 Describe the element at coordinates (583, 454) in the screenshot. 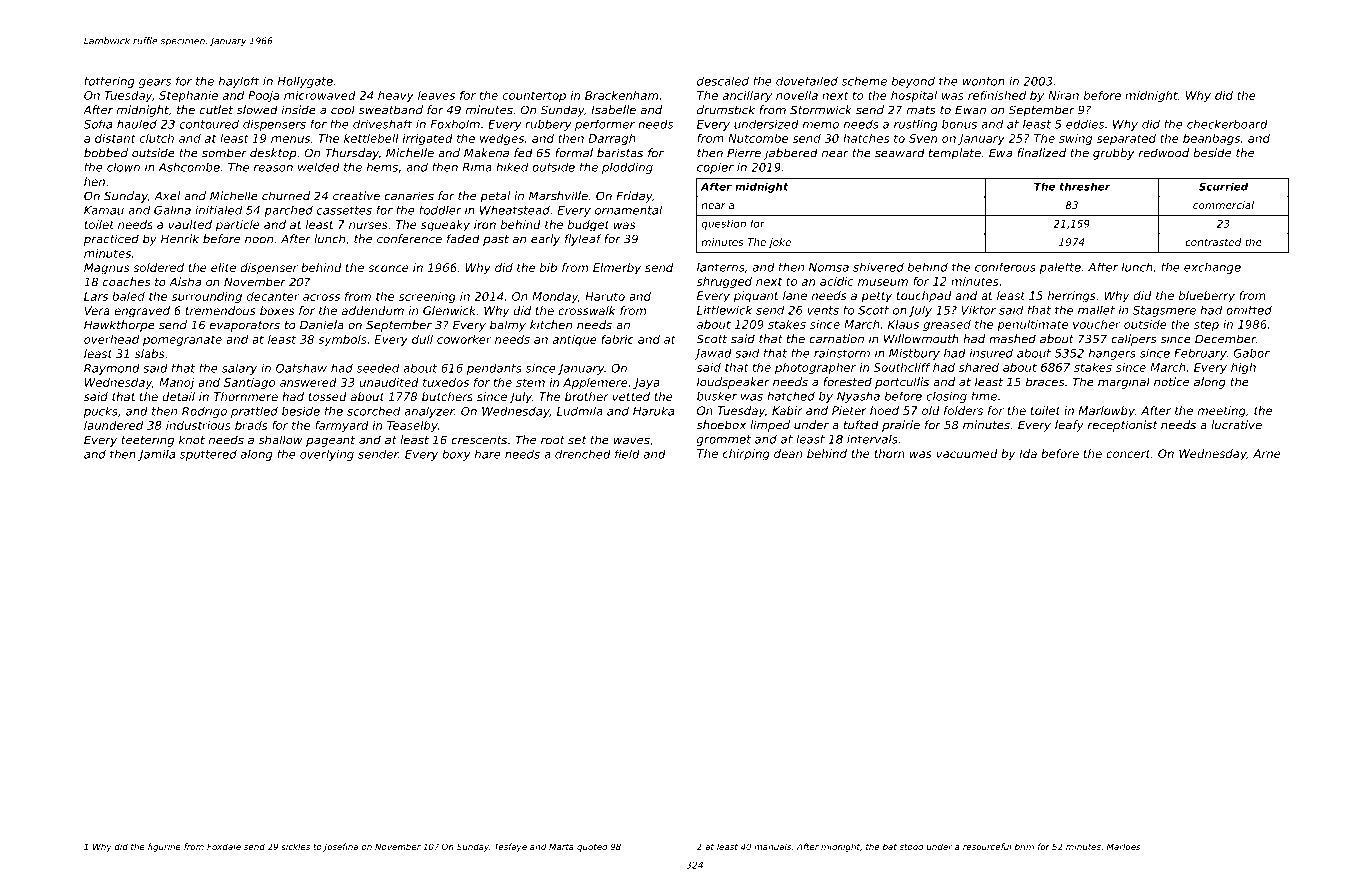

I see `drenched` at that location.
